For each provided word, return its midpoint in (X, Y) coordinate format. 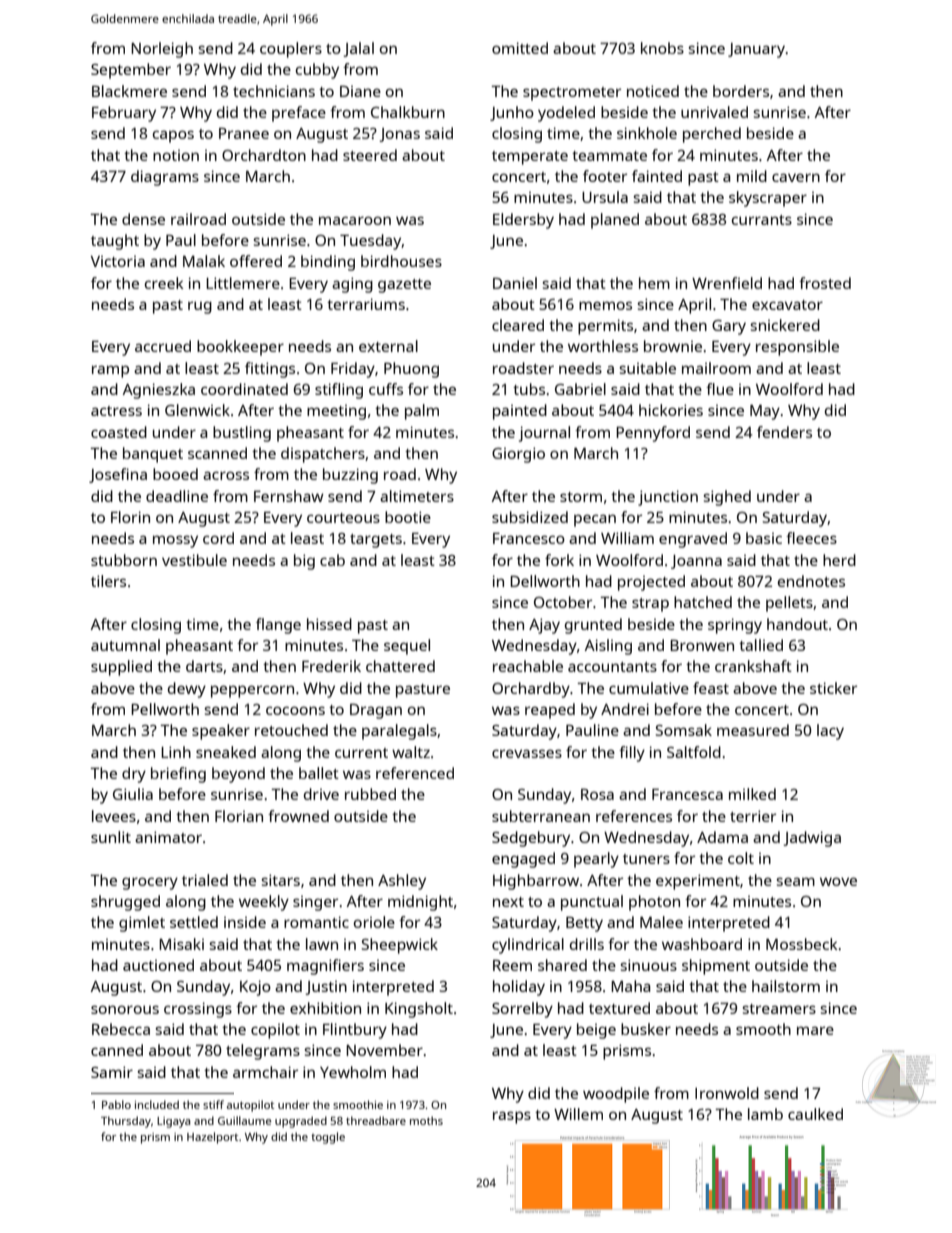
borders (741, 91)
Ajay (544, 626)
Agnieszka (159, 391)
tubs (529, 389)
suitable (648, 368)
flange (278, 626)
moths (426, 1120)
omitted (520, 48)
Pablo (116, 1104)
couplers (291, 50)
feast (711, 688)
